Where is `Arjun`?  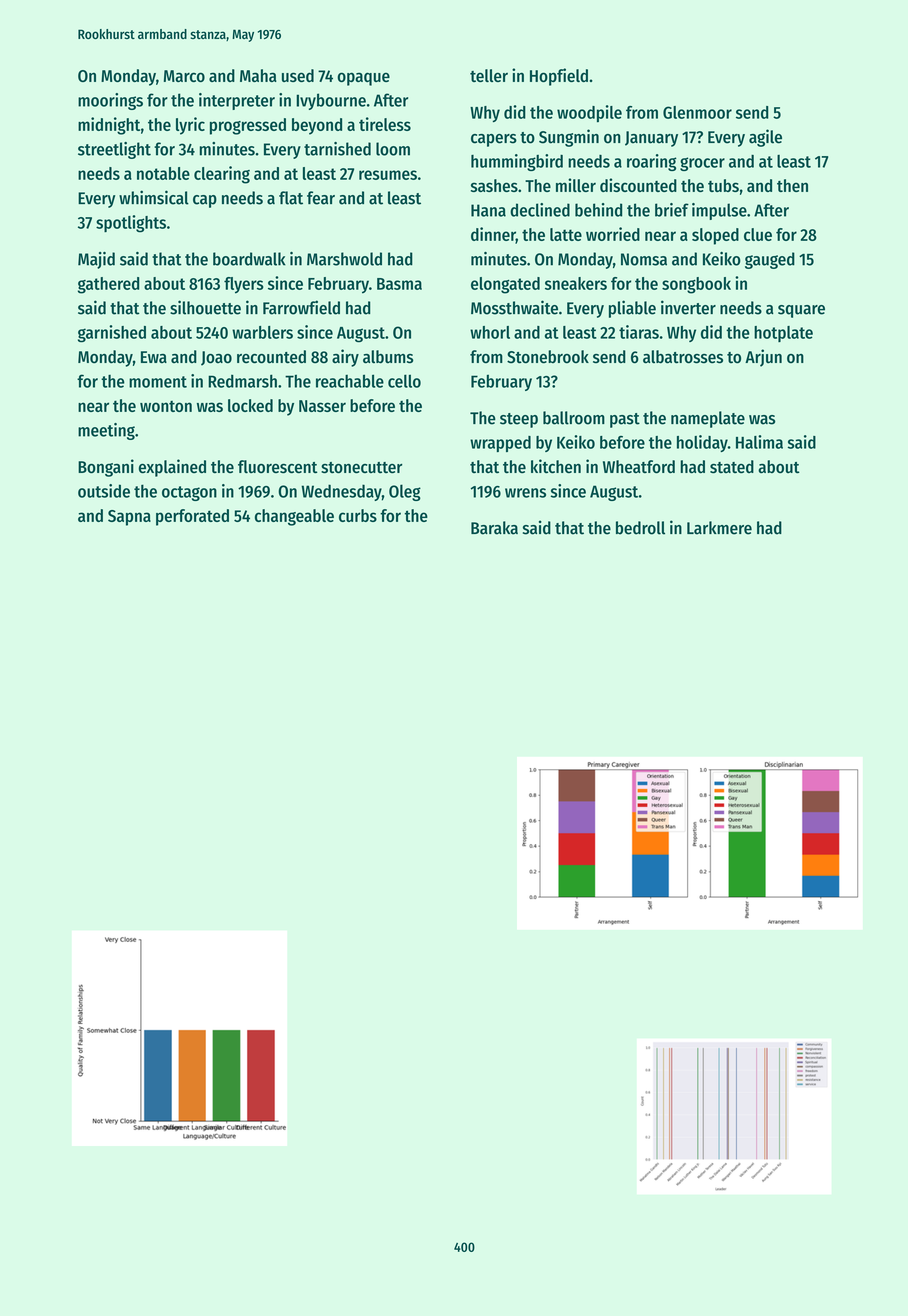 Arjun is located at coordinates (763, 358).
